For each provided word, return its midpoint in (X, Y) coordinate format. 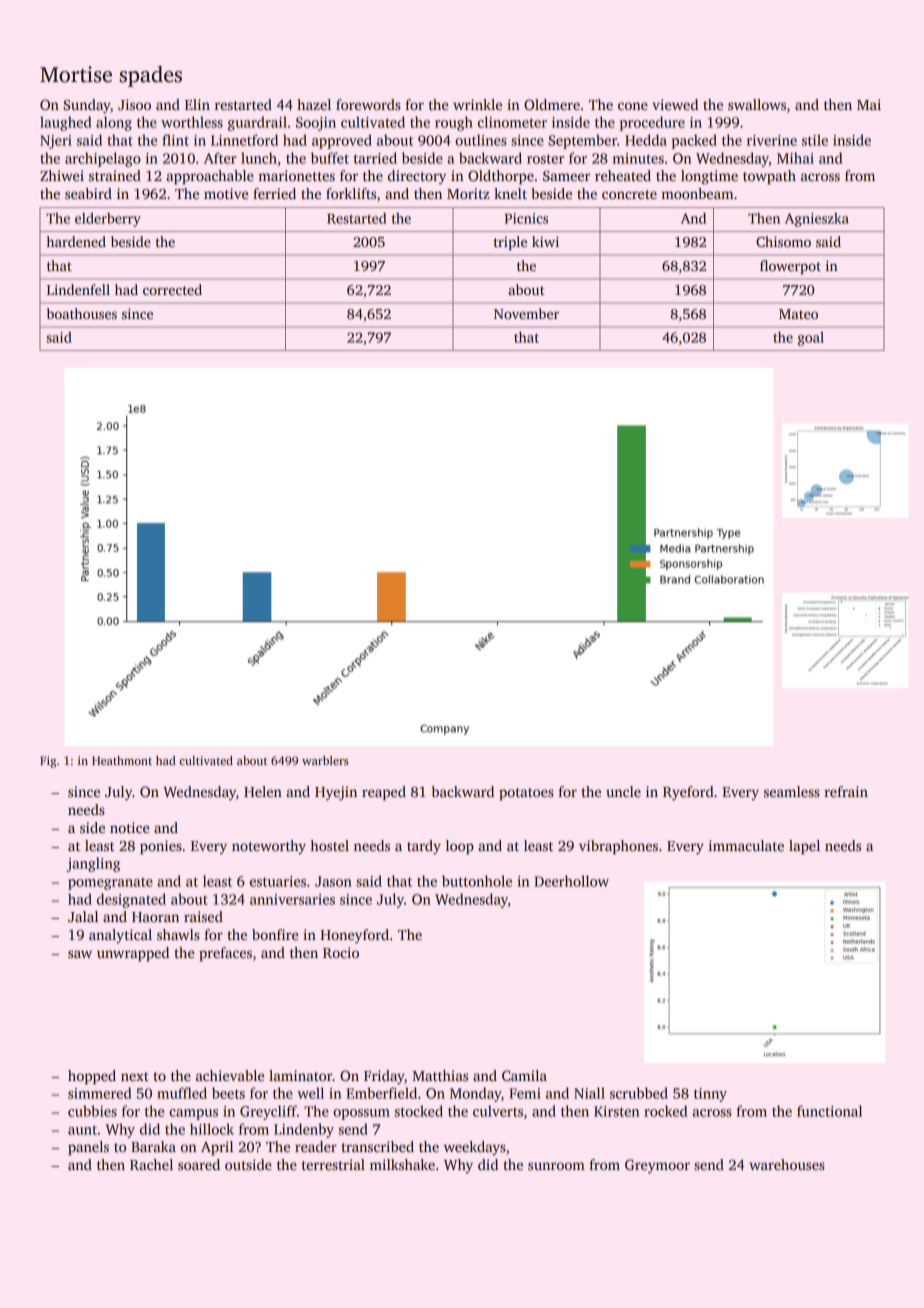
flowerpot (790, 267)
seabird (88, 193)
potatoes (526, 794)
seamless (792, 791)
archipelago (103, 159)
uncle (623, 791)
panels (88, 1148)
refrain (846, 791)
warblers (325, 760)
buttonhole (477, 881)
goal (811, 339)
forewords (368, 104)
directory (417, 177)
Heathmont (122, 760)
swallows (757, 104)
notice (129, 827)
